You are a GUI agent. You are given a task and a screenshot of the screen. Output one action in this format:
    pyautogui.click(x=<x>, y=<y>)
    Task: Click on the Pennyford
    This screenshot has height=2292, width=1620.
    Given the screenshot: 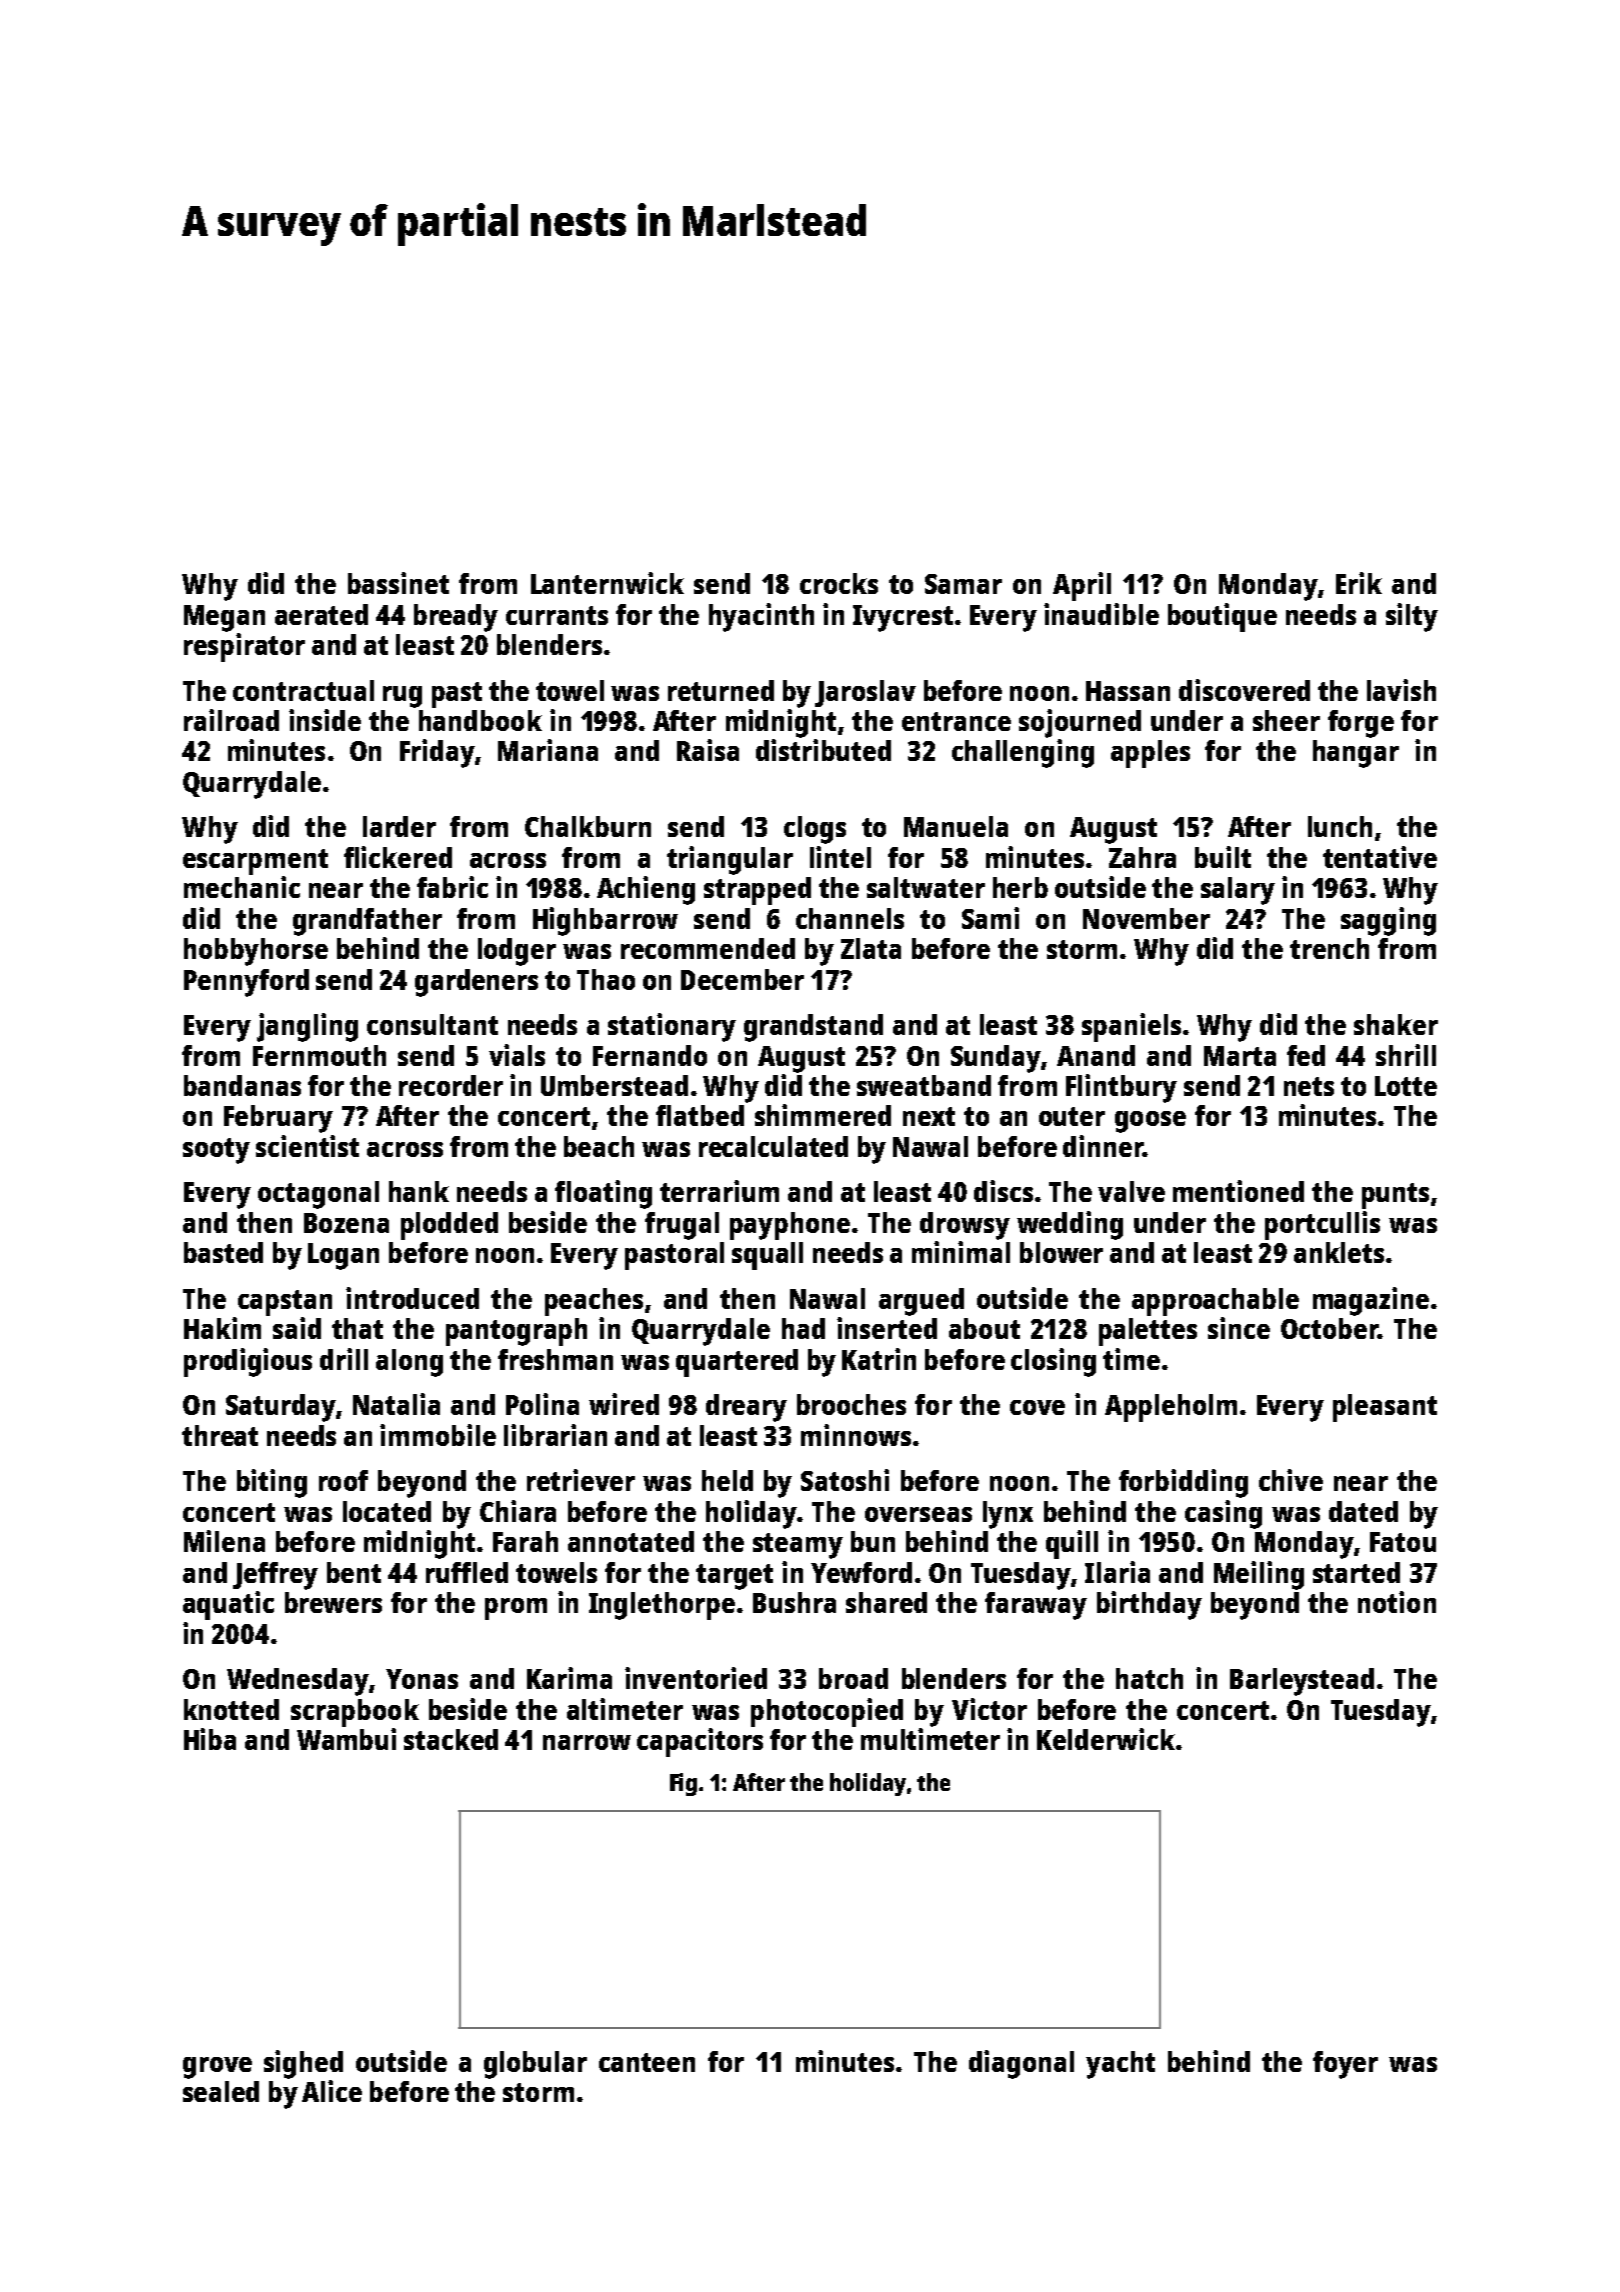 What is the action you would take?
    pyautogui.click(x=246, y=983)
